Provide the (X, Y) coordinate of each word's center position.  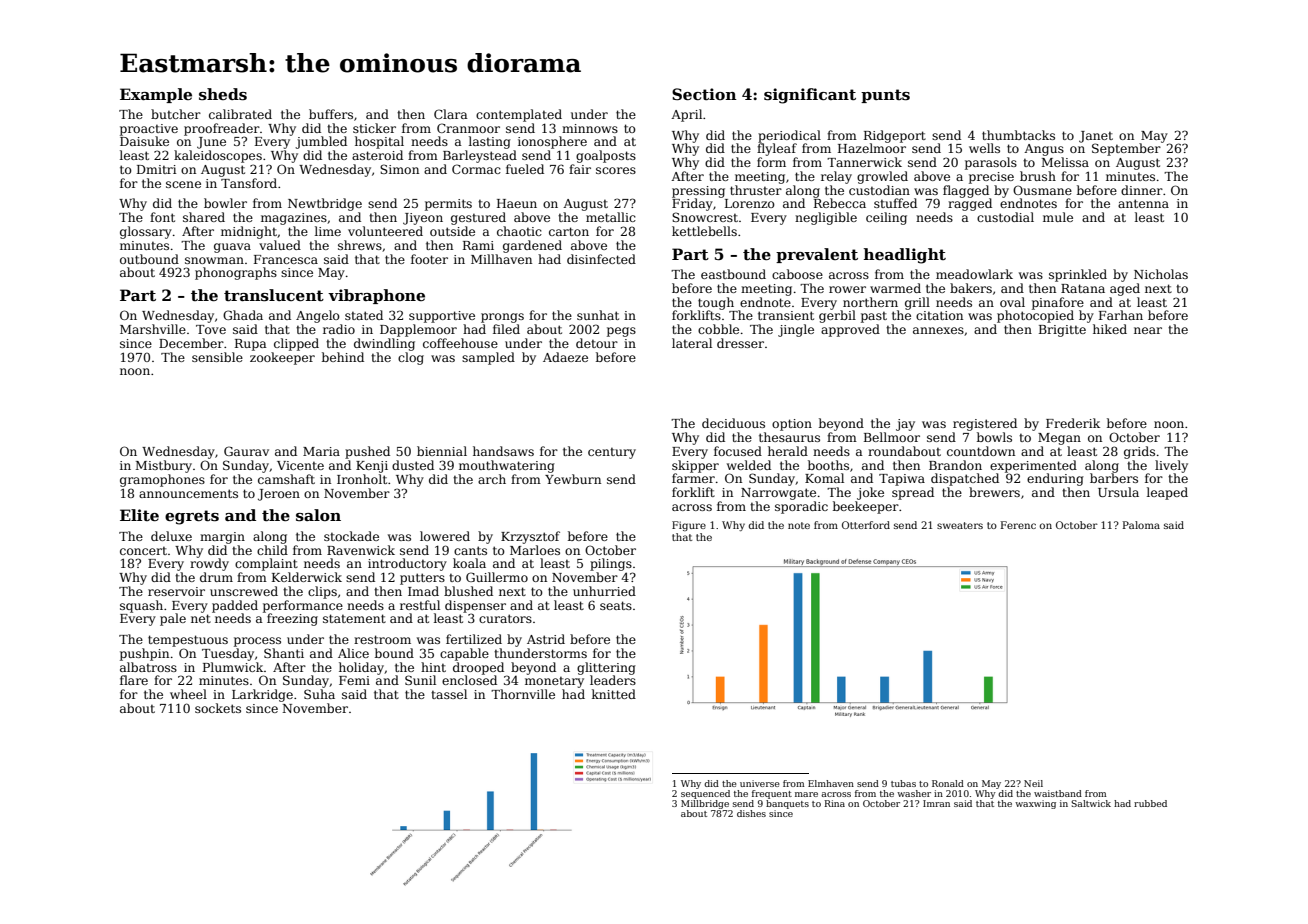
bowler (225, 203)
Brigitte (1062, 331)
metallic (611, 217)
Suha (319, 694)
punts (885, 96)
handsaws (503, 451)
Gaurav (246, 451)
